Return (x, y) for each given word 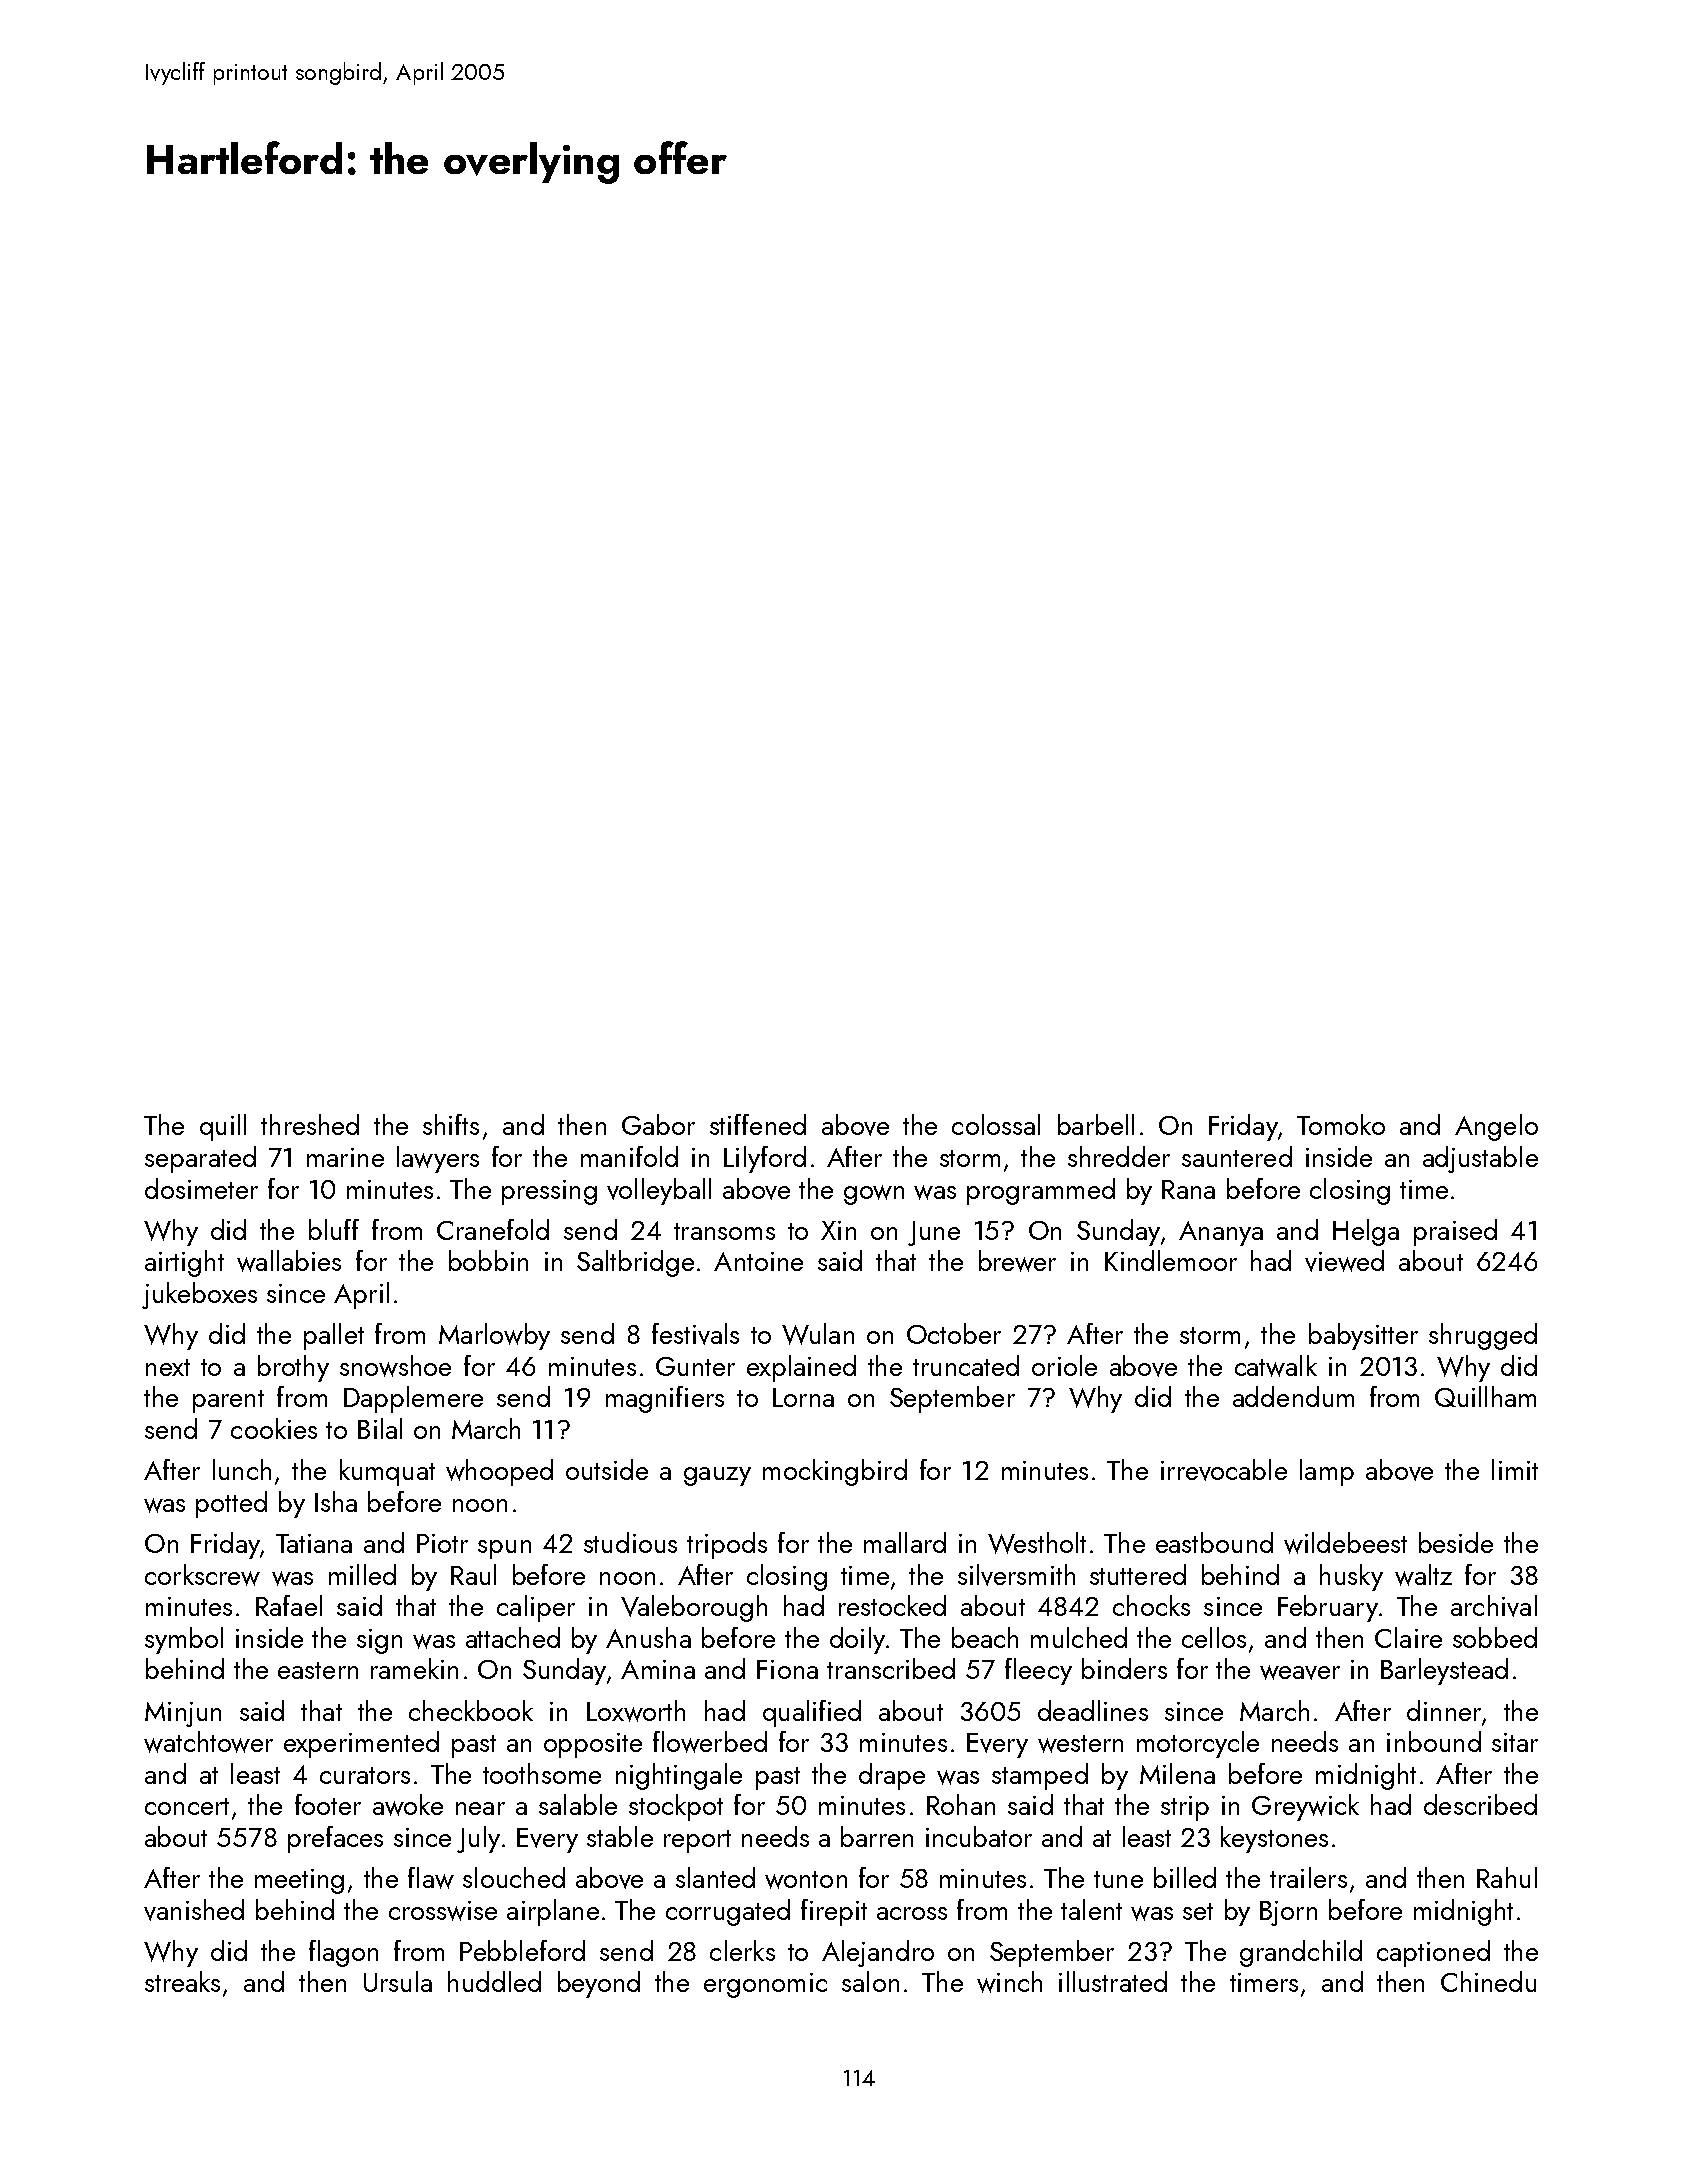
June (934, 1233)
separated (200, 1159)
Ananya (1221, 1233)
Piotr (442, 1543)
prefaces (335, 1839)
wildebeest (1345, 1543)
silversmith (1016, 1575)
